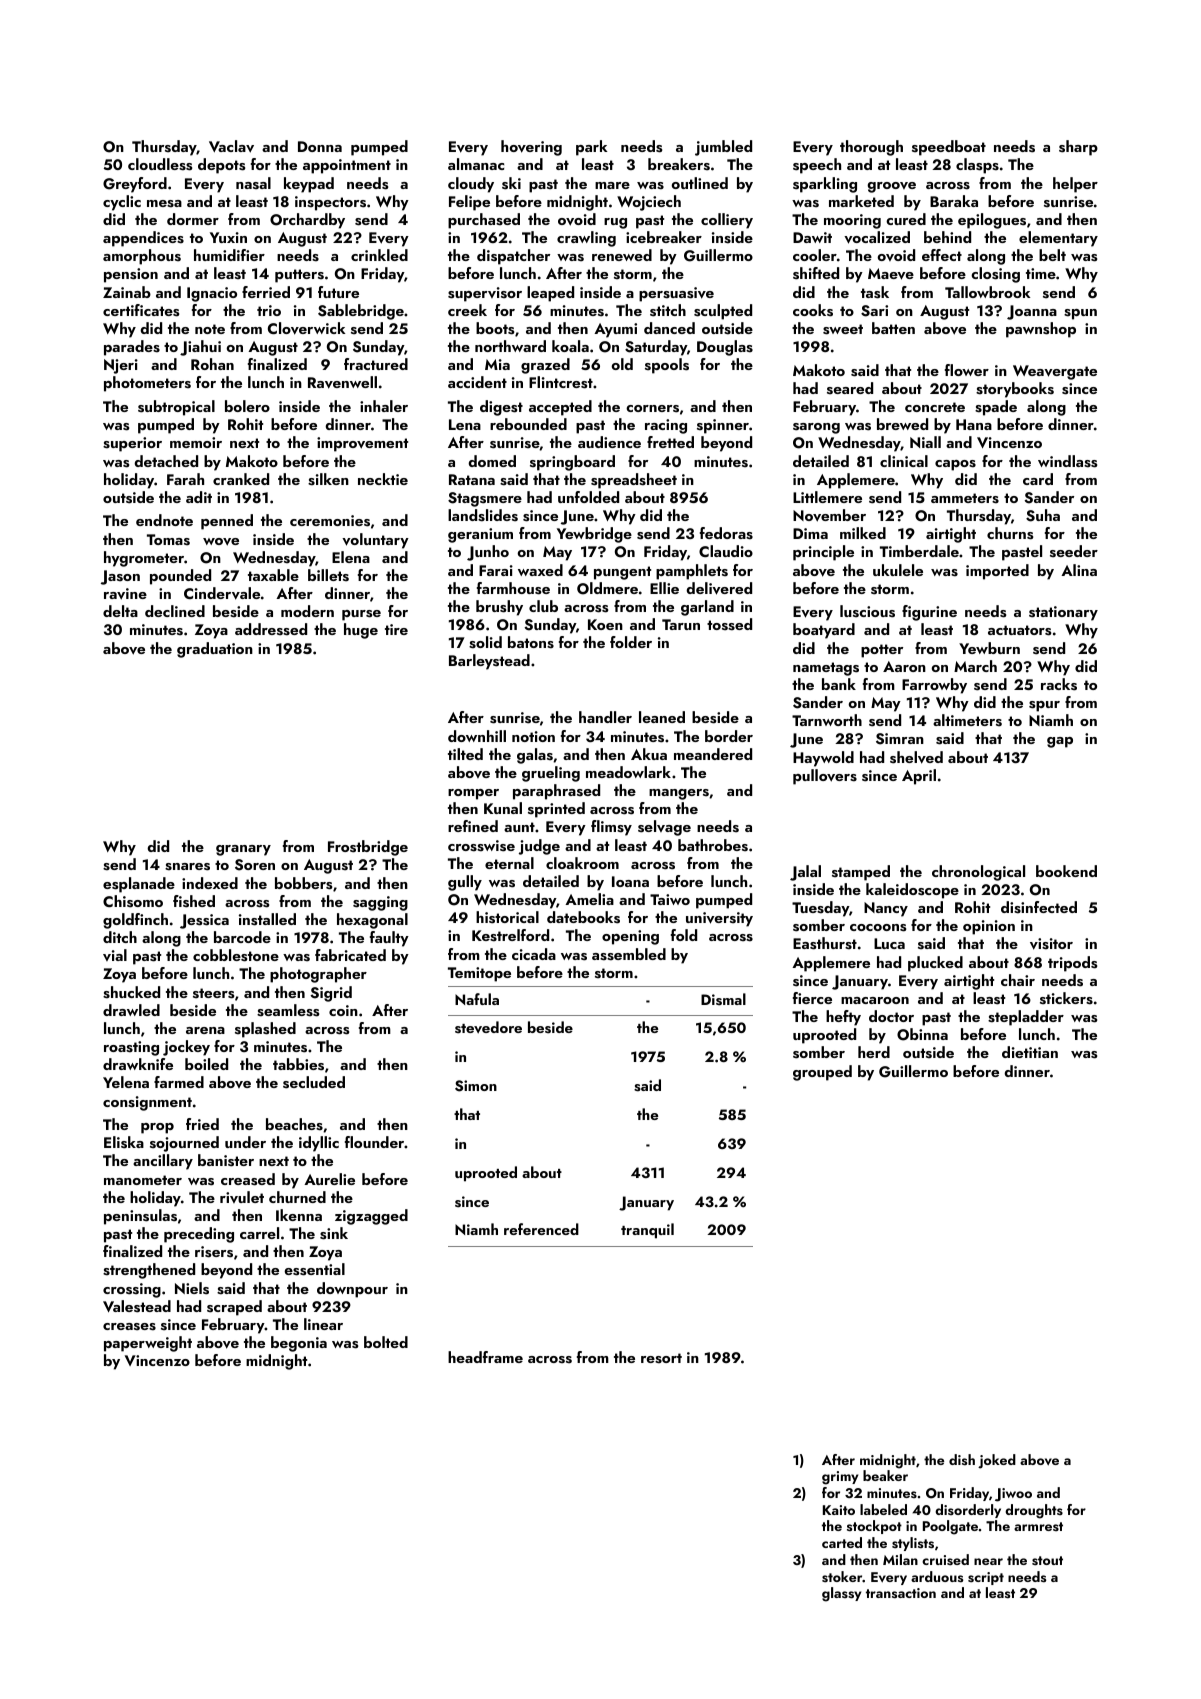  Describe the element at coordinates (147, 1103) in the page. I see `consignment` at that location.
